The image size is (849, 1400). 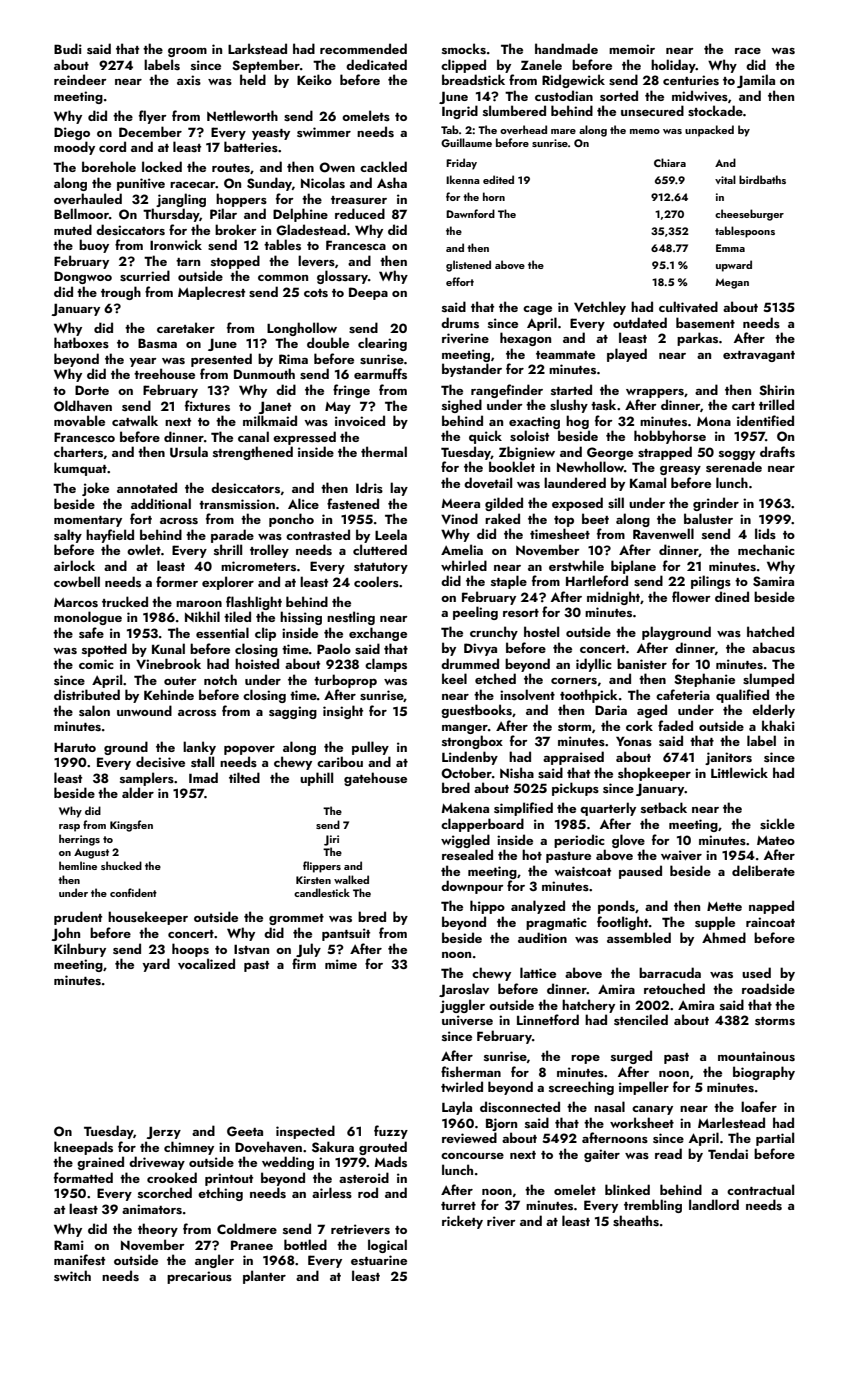 What do you see at coordinates (775, 1139) in the screenshot?
I see `partial` at bounding box center [775, 1139].
